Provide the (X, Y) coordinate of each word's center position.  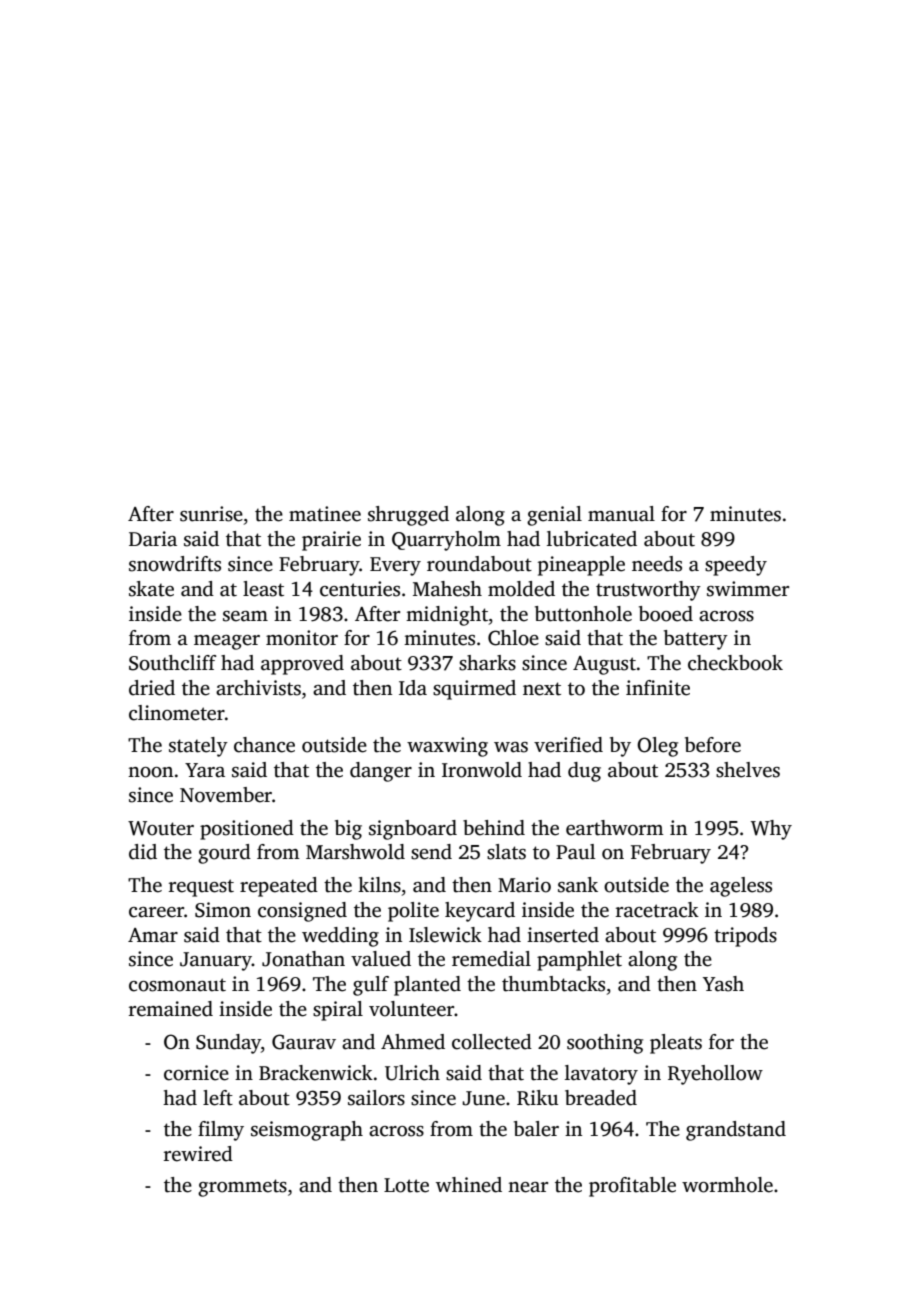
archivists (258, 688)
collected (492, 1042)
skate (151, 589)
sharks (487, 663)
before (713, 745)
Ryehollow (715, 1075)
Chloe (513, 638)
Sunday (228, 1044)
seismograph (307, 1131)
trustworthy (648, 591)
